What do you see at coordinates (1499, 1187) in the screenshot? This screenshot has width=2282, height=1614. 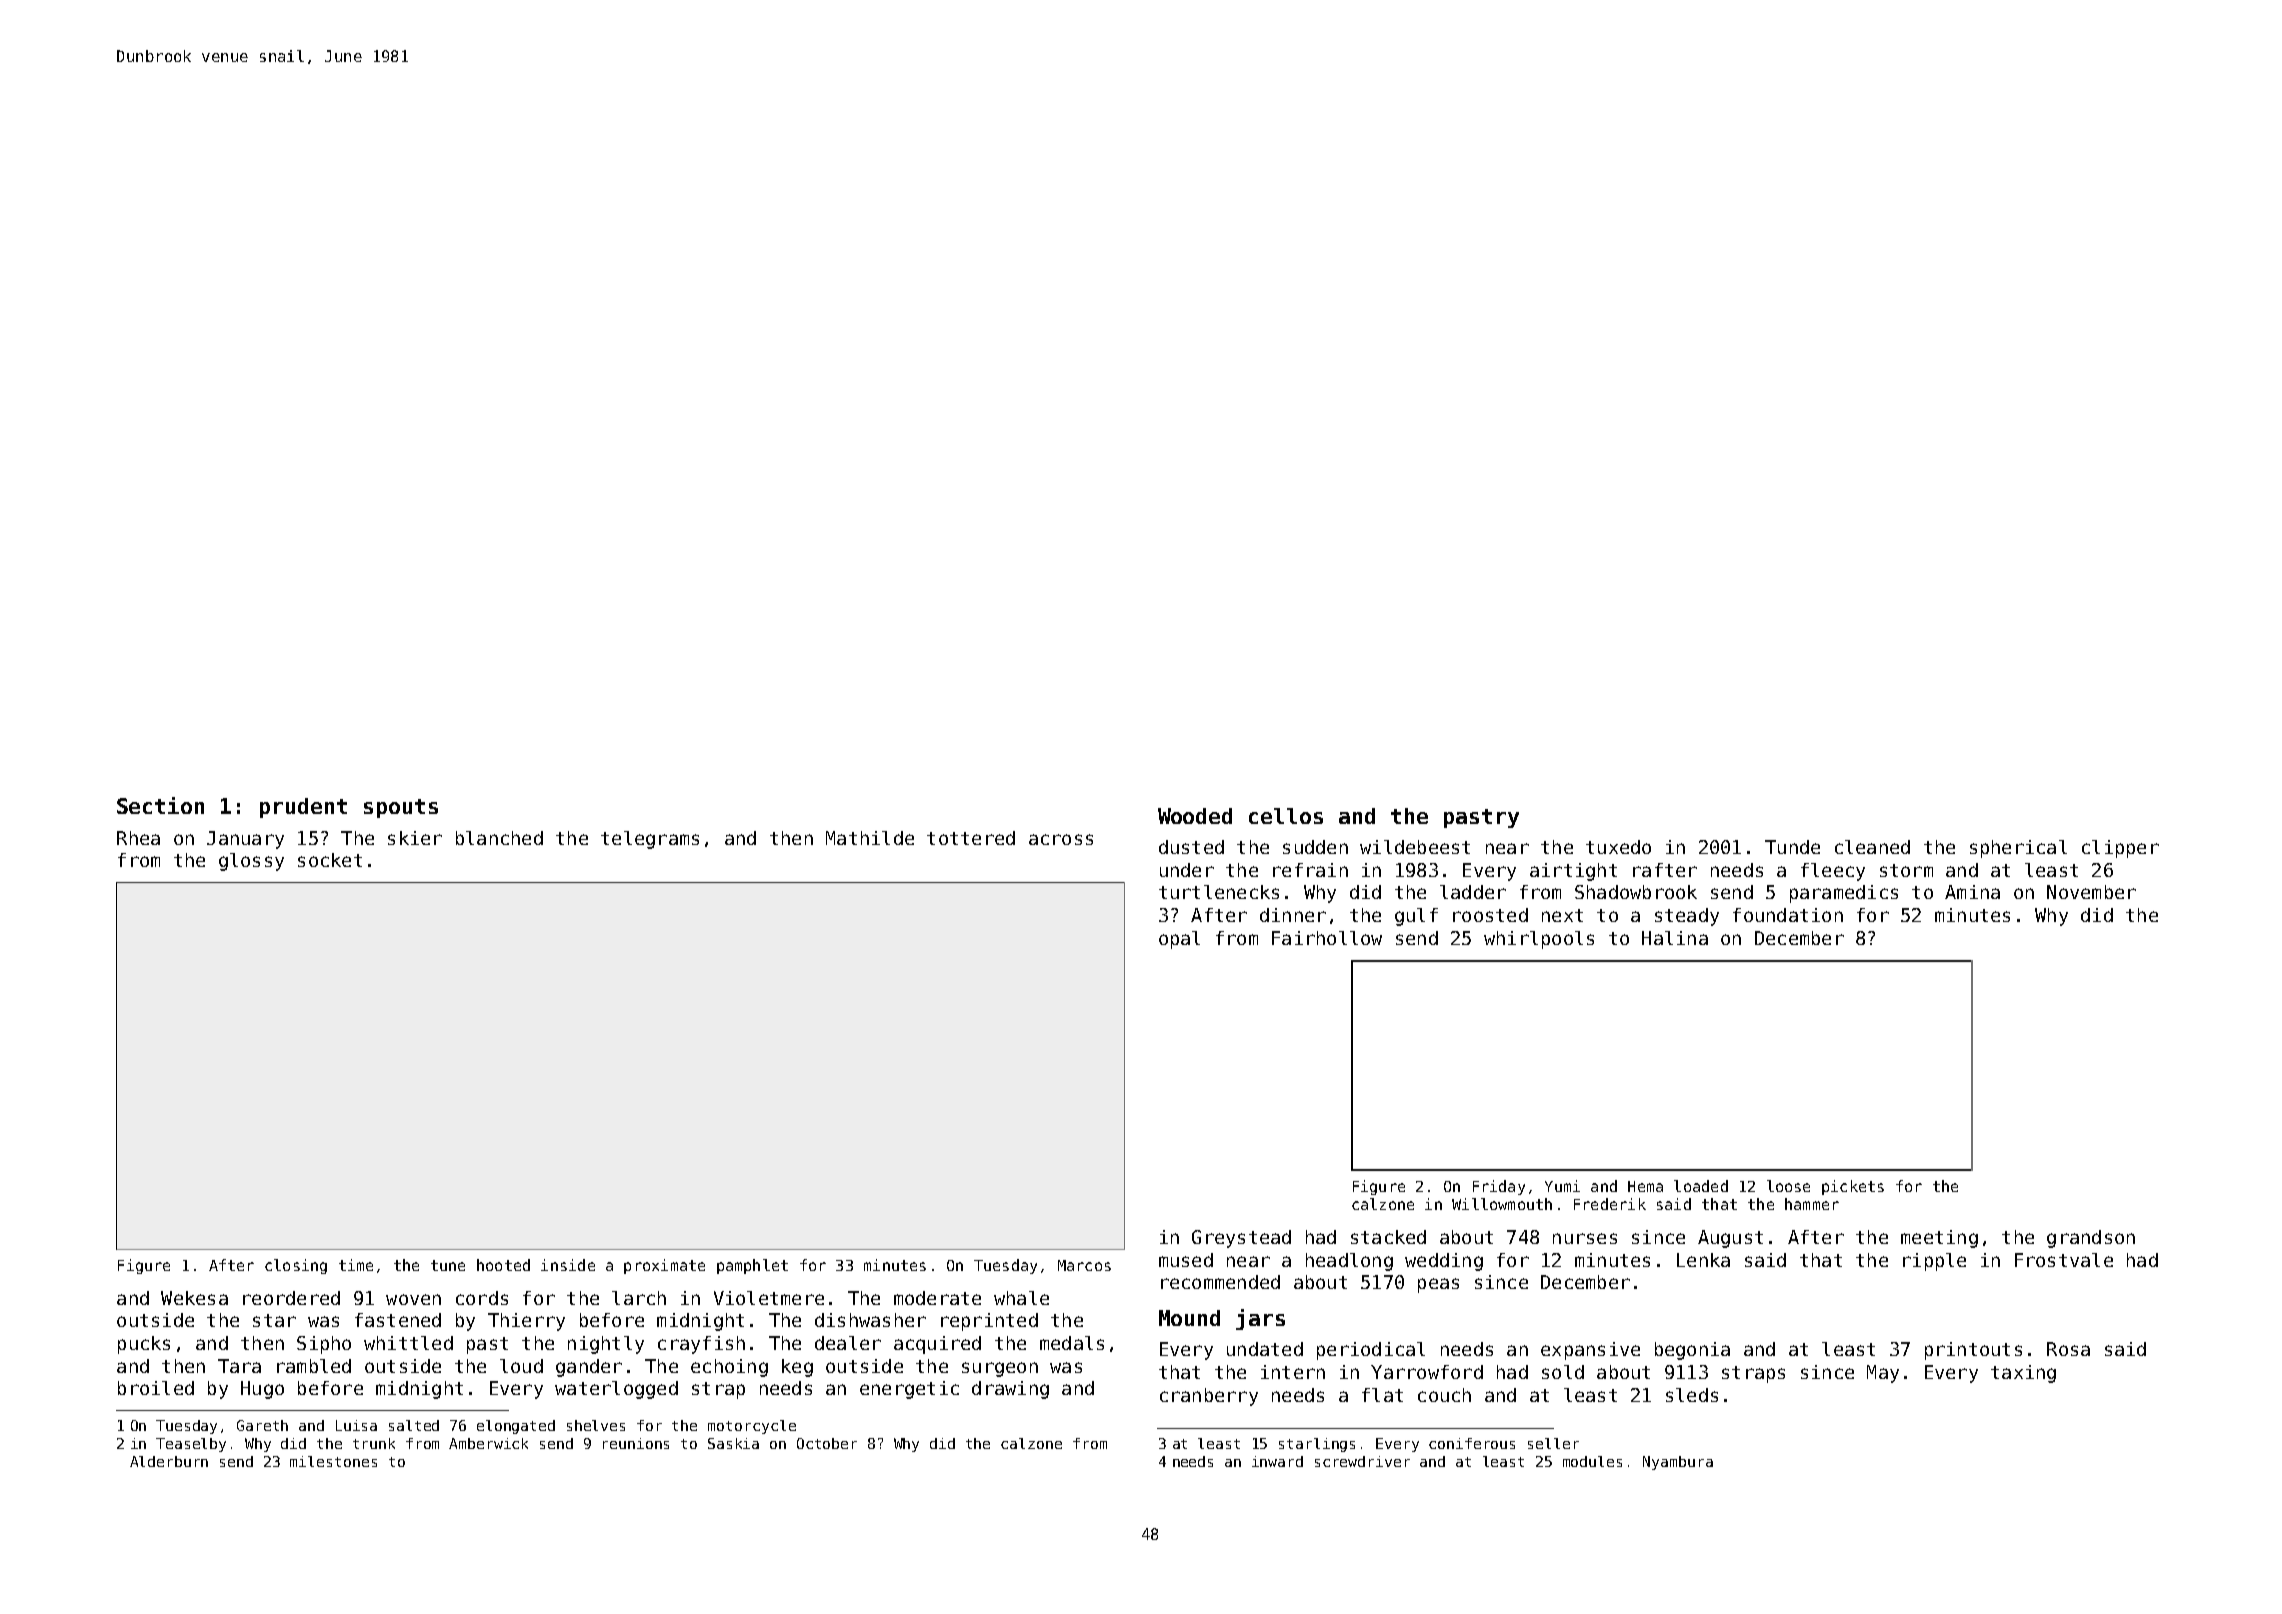 I see `Friday` at bounding box center [1499, 1187].
